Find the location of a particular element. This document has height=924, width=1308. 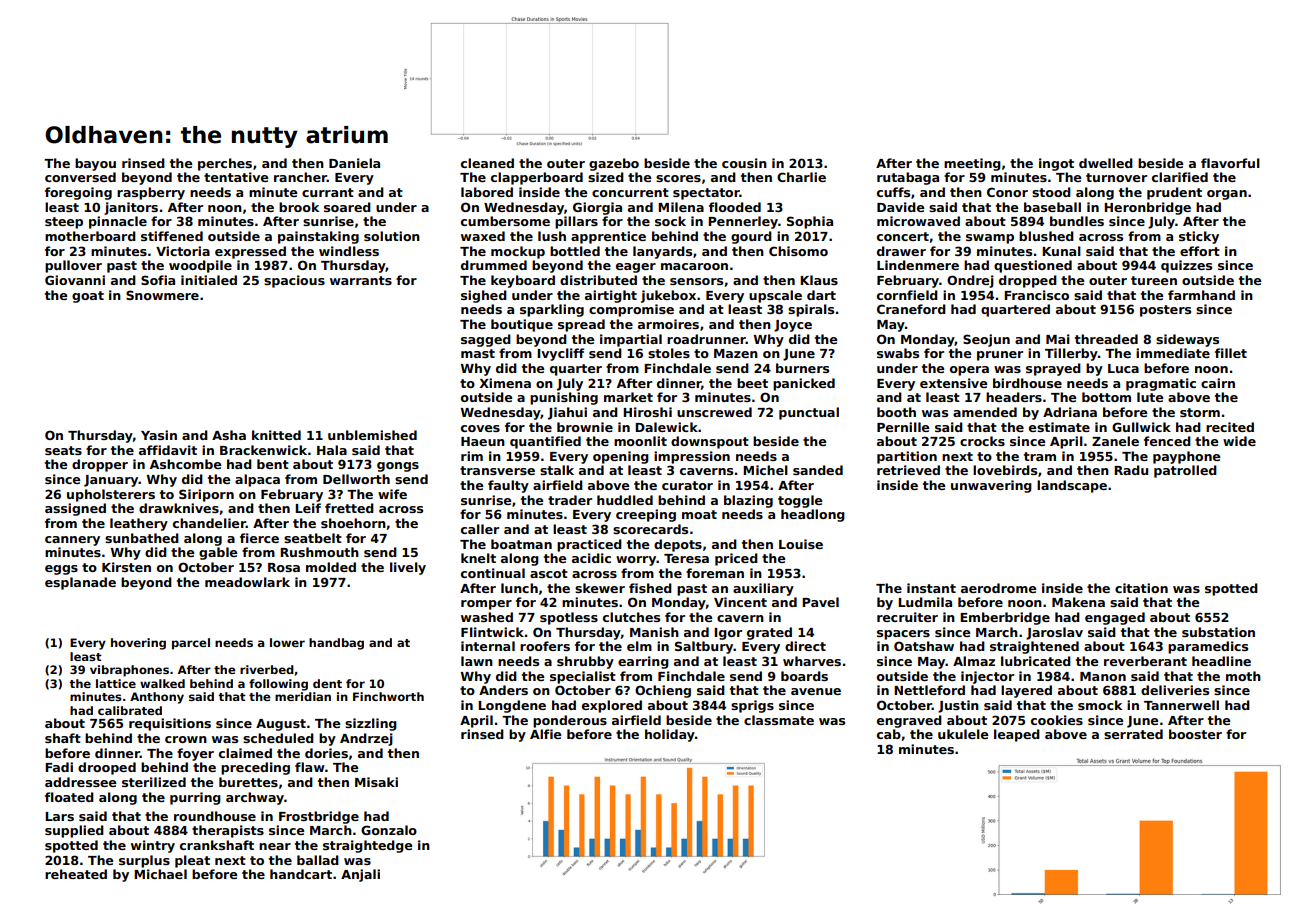

opera is located at coordinates (969, 371).
